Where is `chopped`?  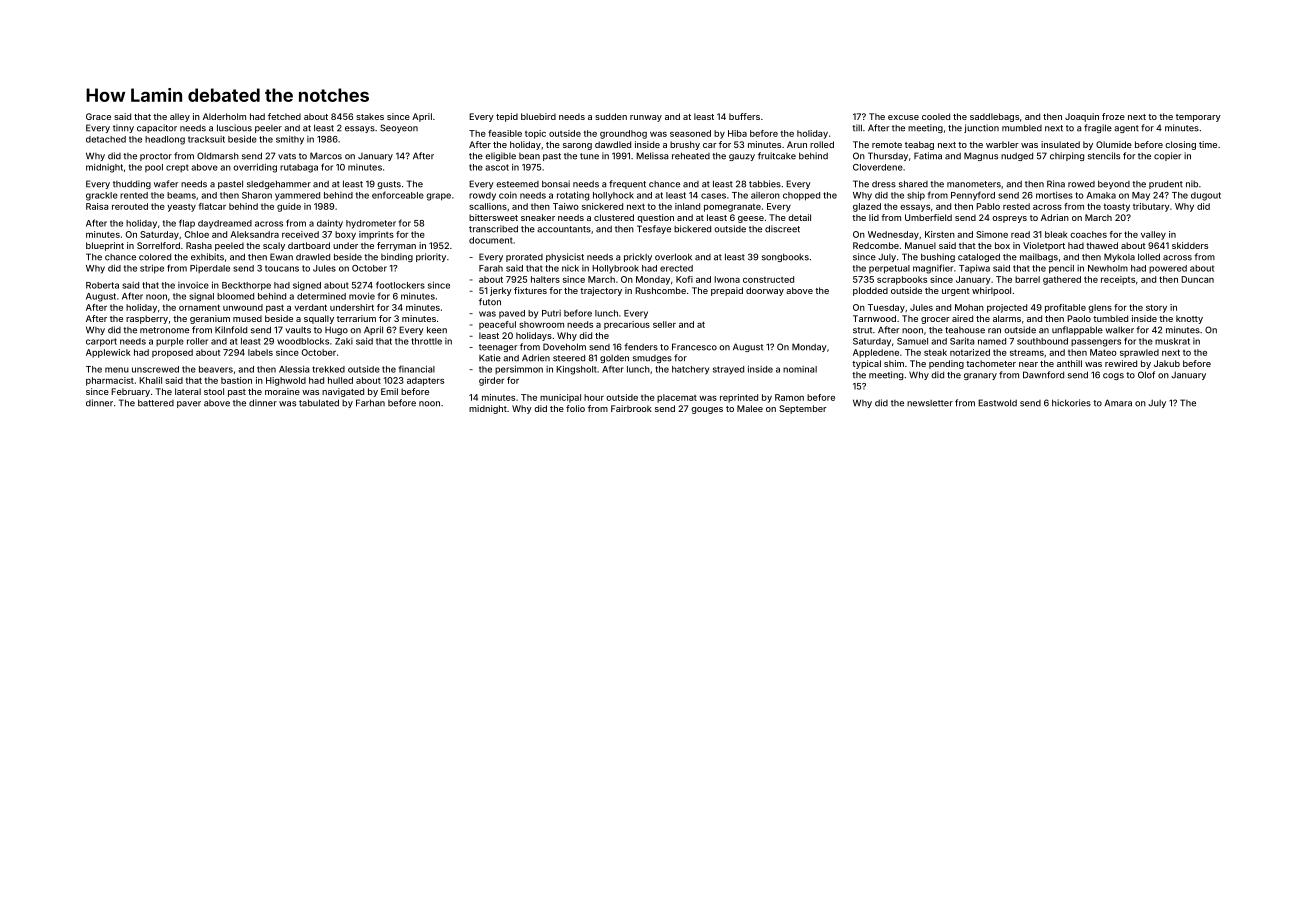 chopped is located at coordinates (801, 196).
